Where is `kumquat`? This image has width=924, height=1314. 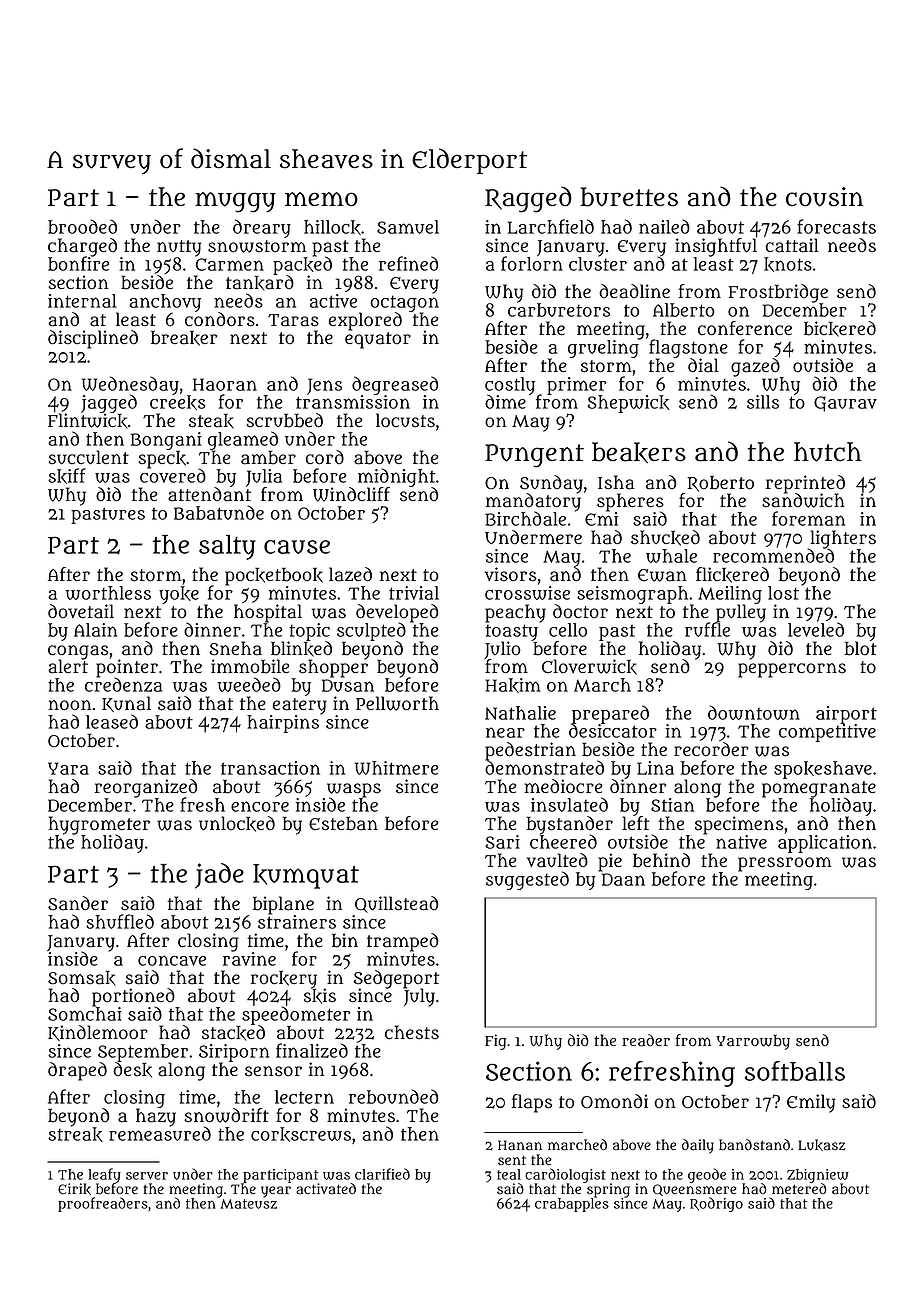
kumquat is located at coordinates (306, 876).
